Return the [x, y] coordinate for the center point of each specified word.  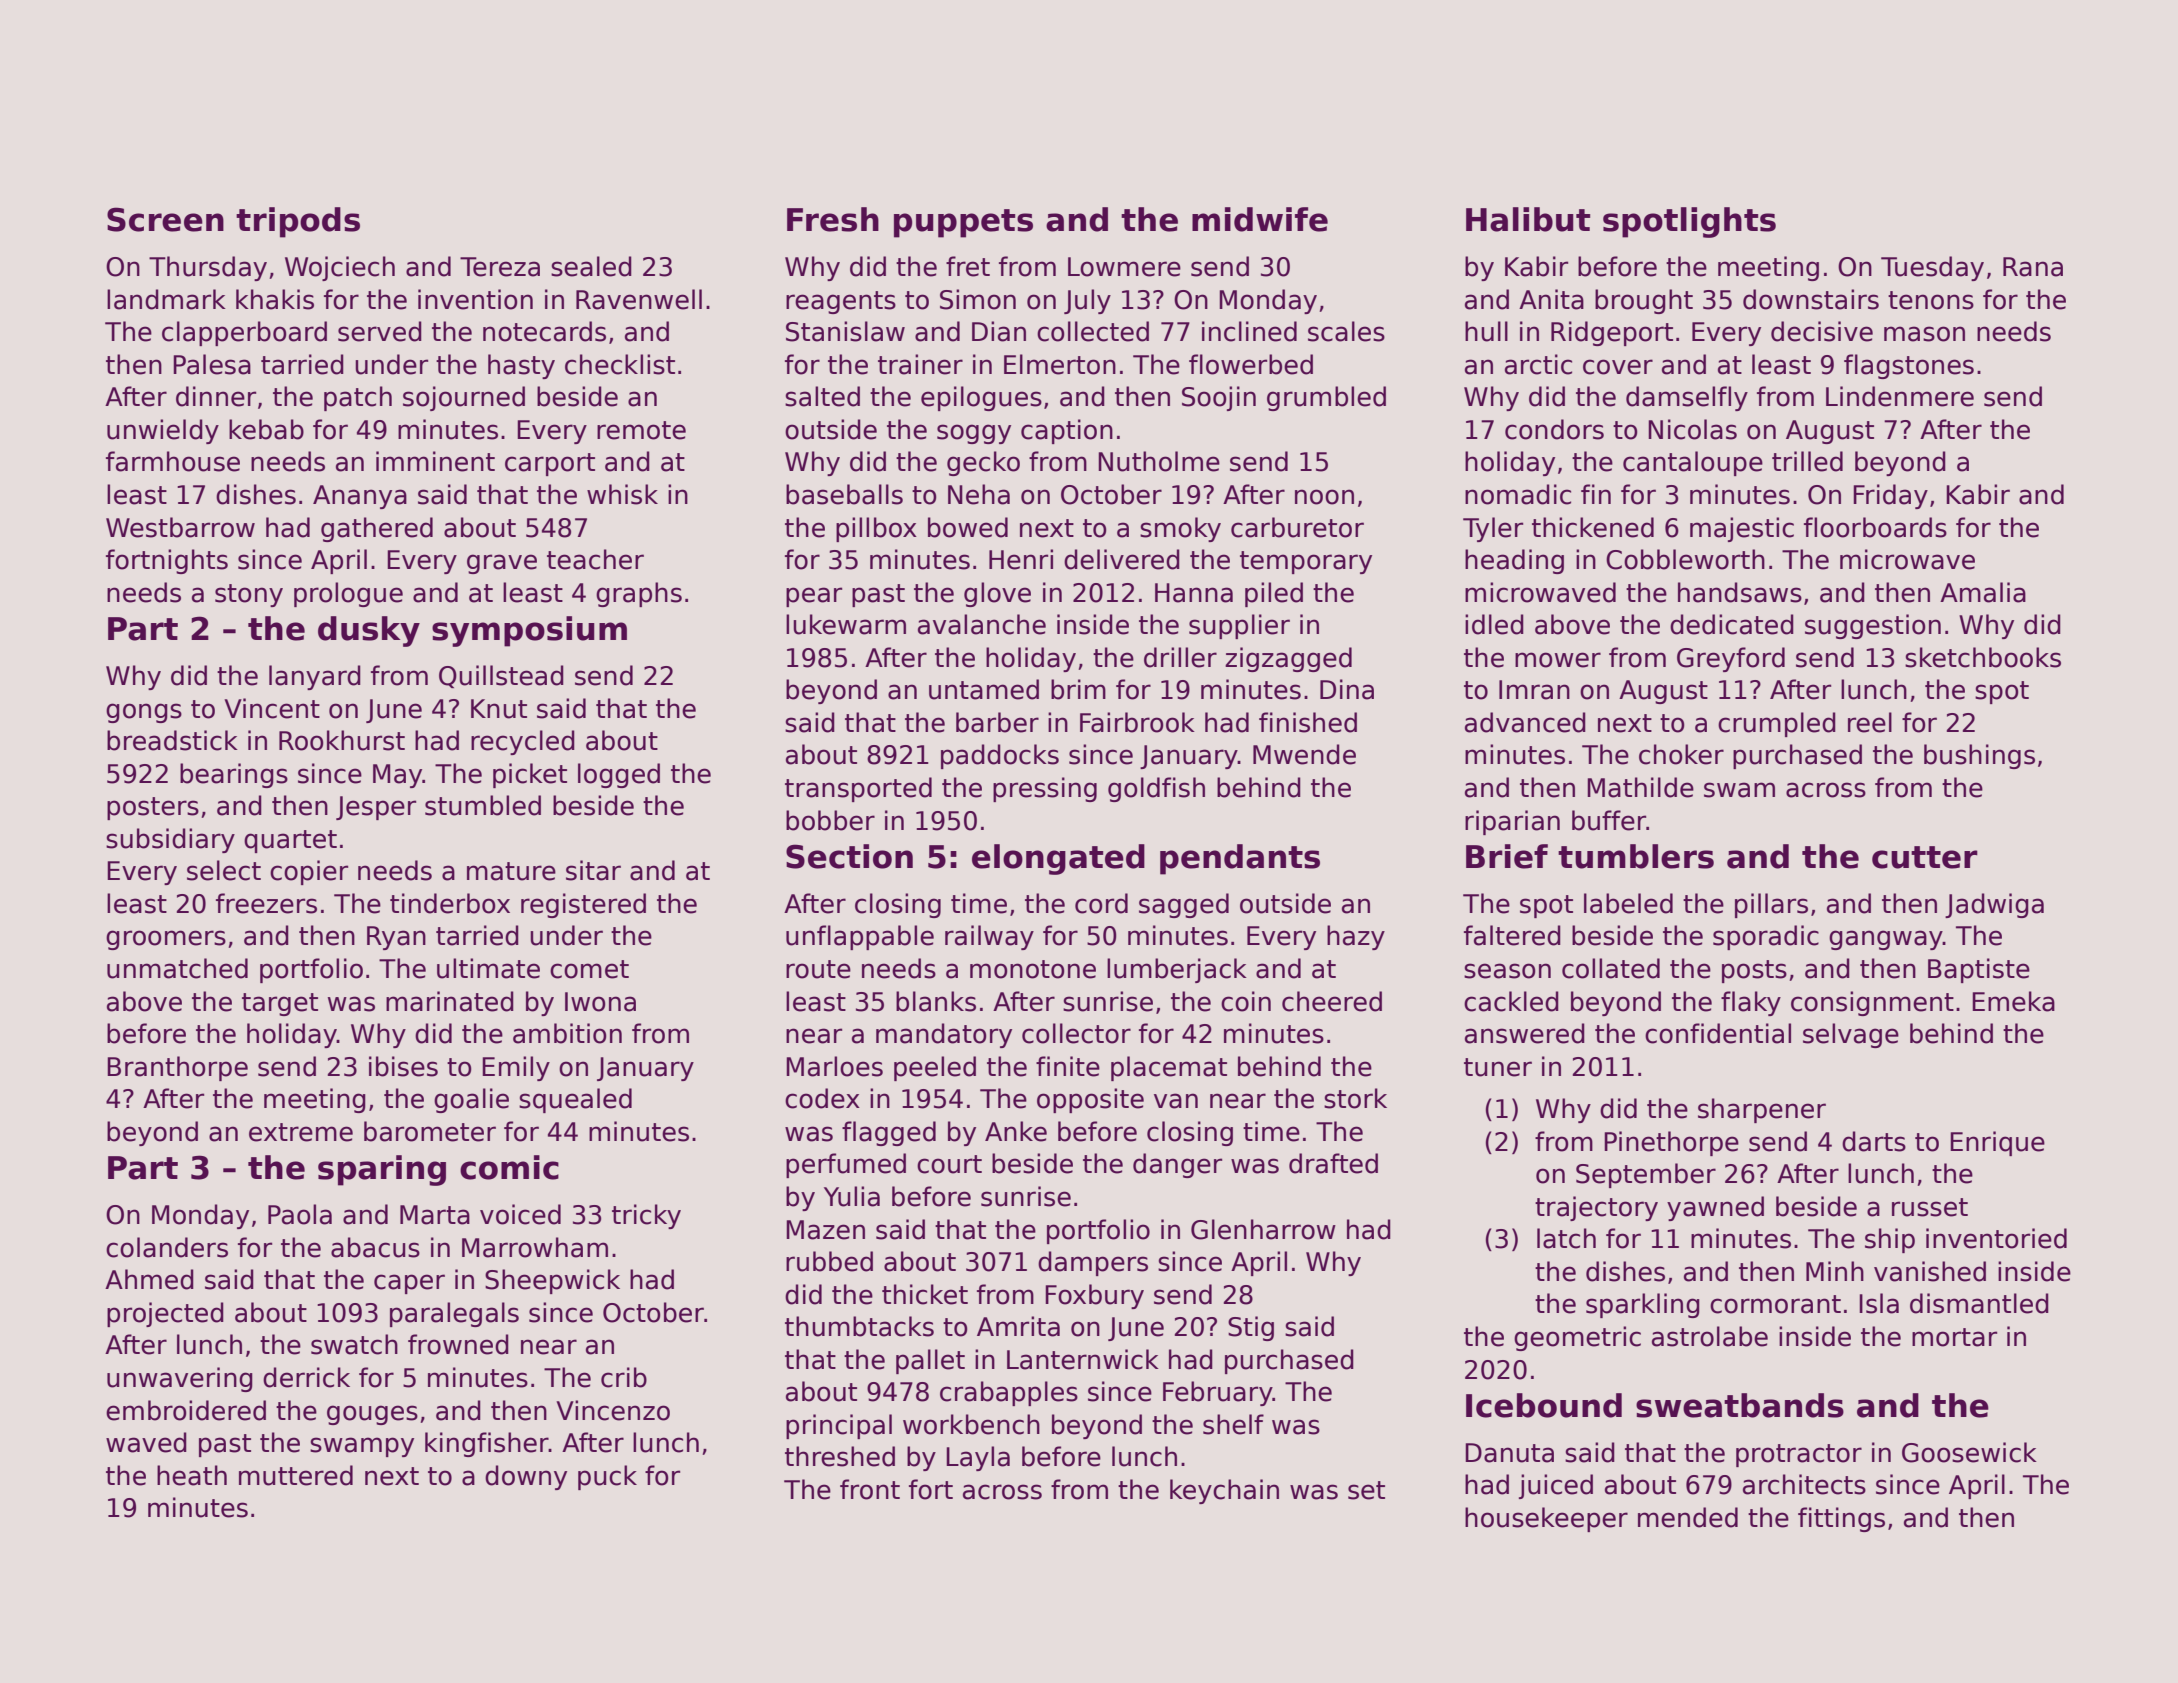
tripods [298, 222]
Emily [516, 1068]
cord [1101, 903]
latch [1566, 1238]
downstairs [1811, 299]
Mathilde [1640, 787]
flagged [889, 1133]
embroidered [186, 1410]
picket [530, 775]
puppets [963, 223]
